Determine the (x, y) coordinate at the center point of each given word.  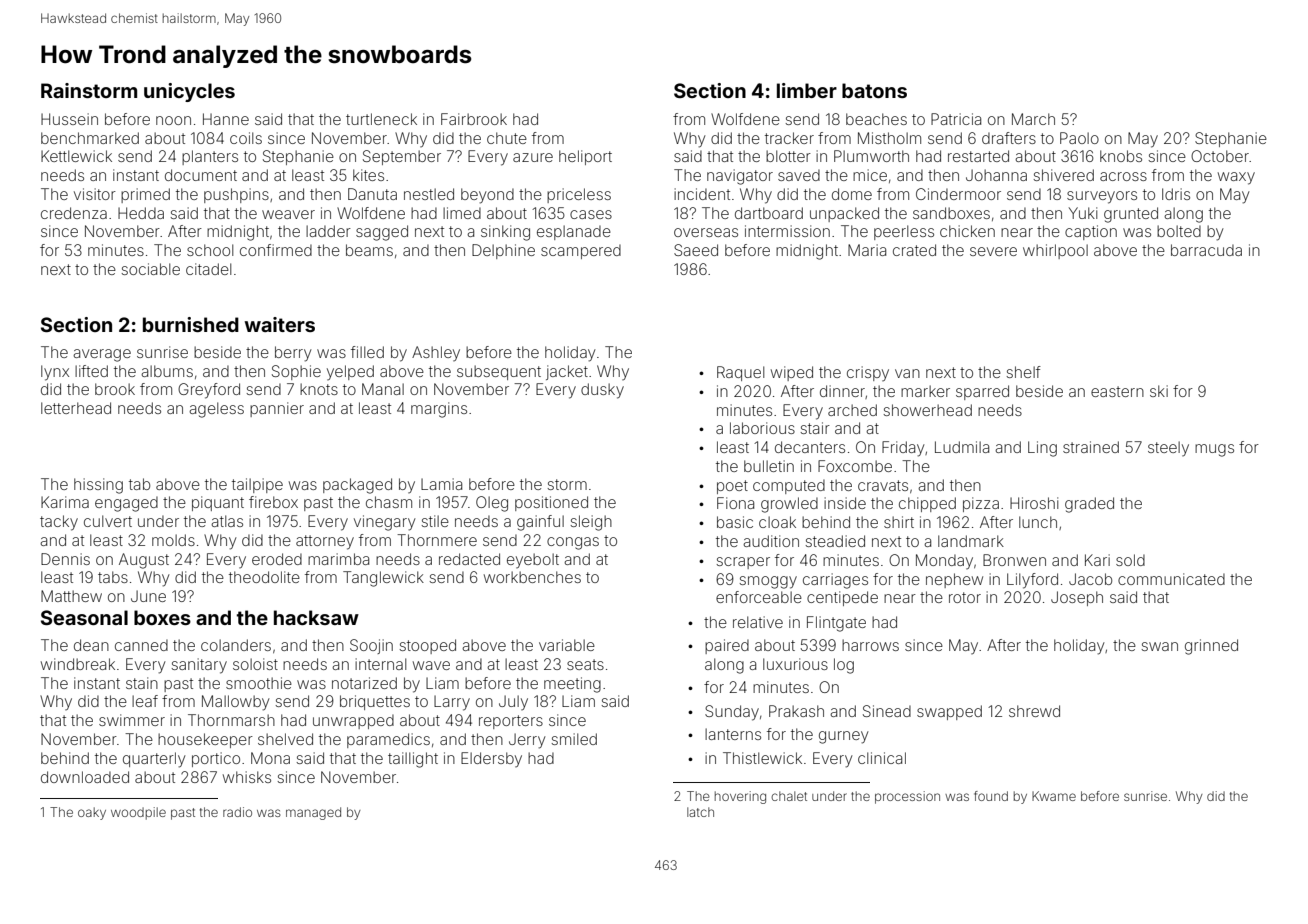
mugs (1214, 450)
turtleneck (381, 119)
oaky (92, 813)
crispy (868, 373)
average (102, 355)
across (1123, 176)
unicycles (189, 92)
